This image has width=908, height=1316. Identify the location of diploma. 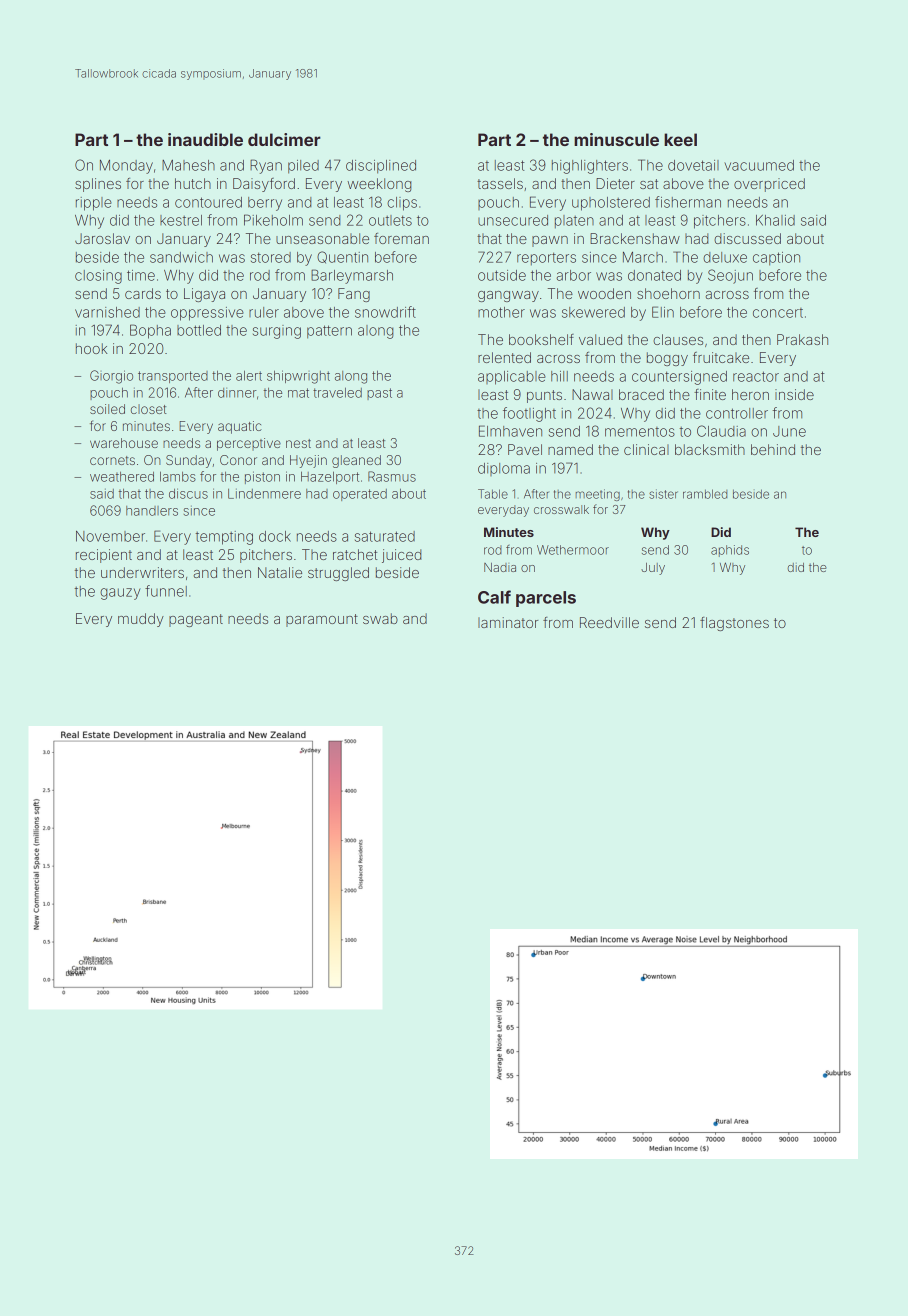
(504, 469).
